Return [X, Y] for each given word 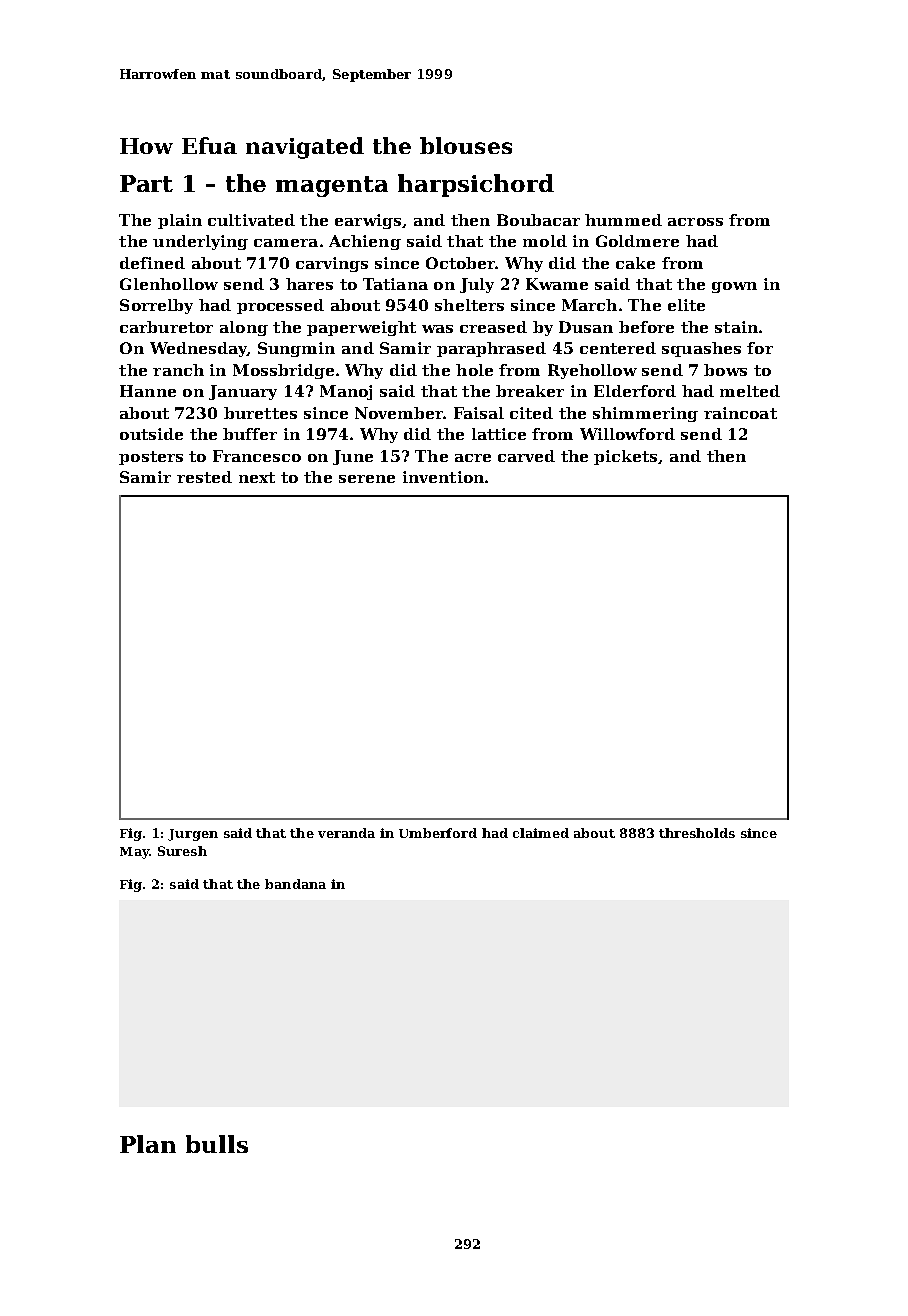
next [257, 477]
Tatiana [395, 284]
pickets [625, 457]
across [695, 222]
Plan [148, 1144]
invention [443, 477]
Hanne [148, 391]
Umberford [438, 833]
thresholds [697, 833]
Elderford [635, 391]
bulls [217, 1144]
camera [286, 243]
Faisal [479, 413]
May [134, 853]
